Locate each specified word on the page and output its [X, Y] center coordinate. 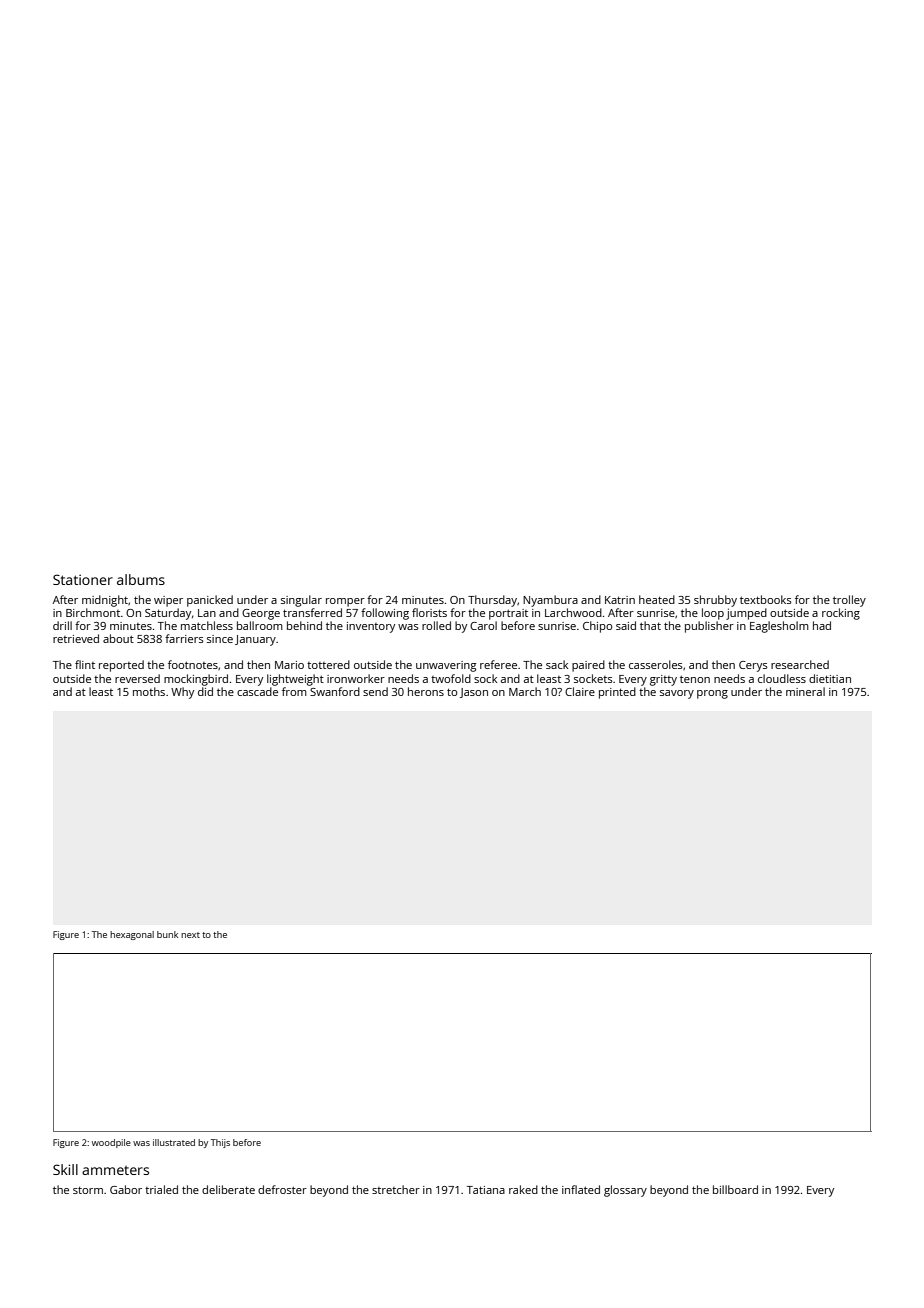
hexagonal [132, 935]
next [190, 935]
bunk [167, 934]
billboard [735, 1189]
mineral [805, 691]
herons [426, 691]
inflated [581, 1189]
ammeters [115, 1170]
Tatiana [486, 1190]
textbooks [766, 599]
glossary [625, 1191]
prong [712, 694]
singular [301, 601]
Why [182, 693]
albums [141, 579]
